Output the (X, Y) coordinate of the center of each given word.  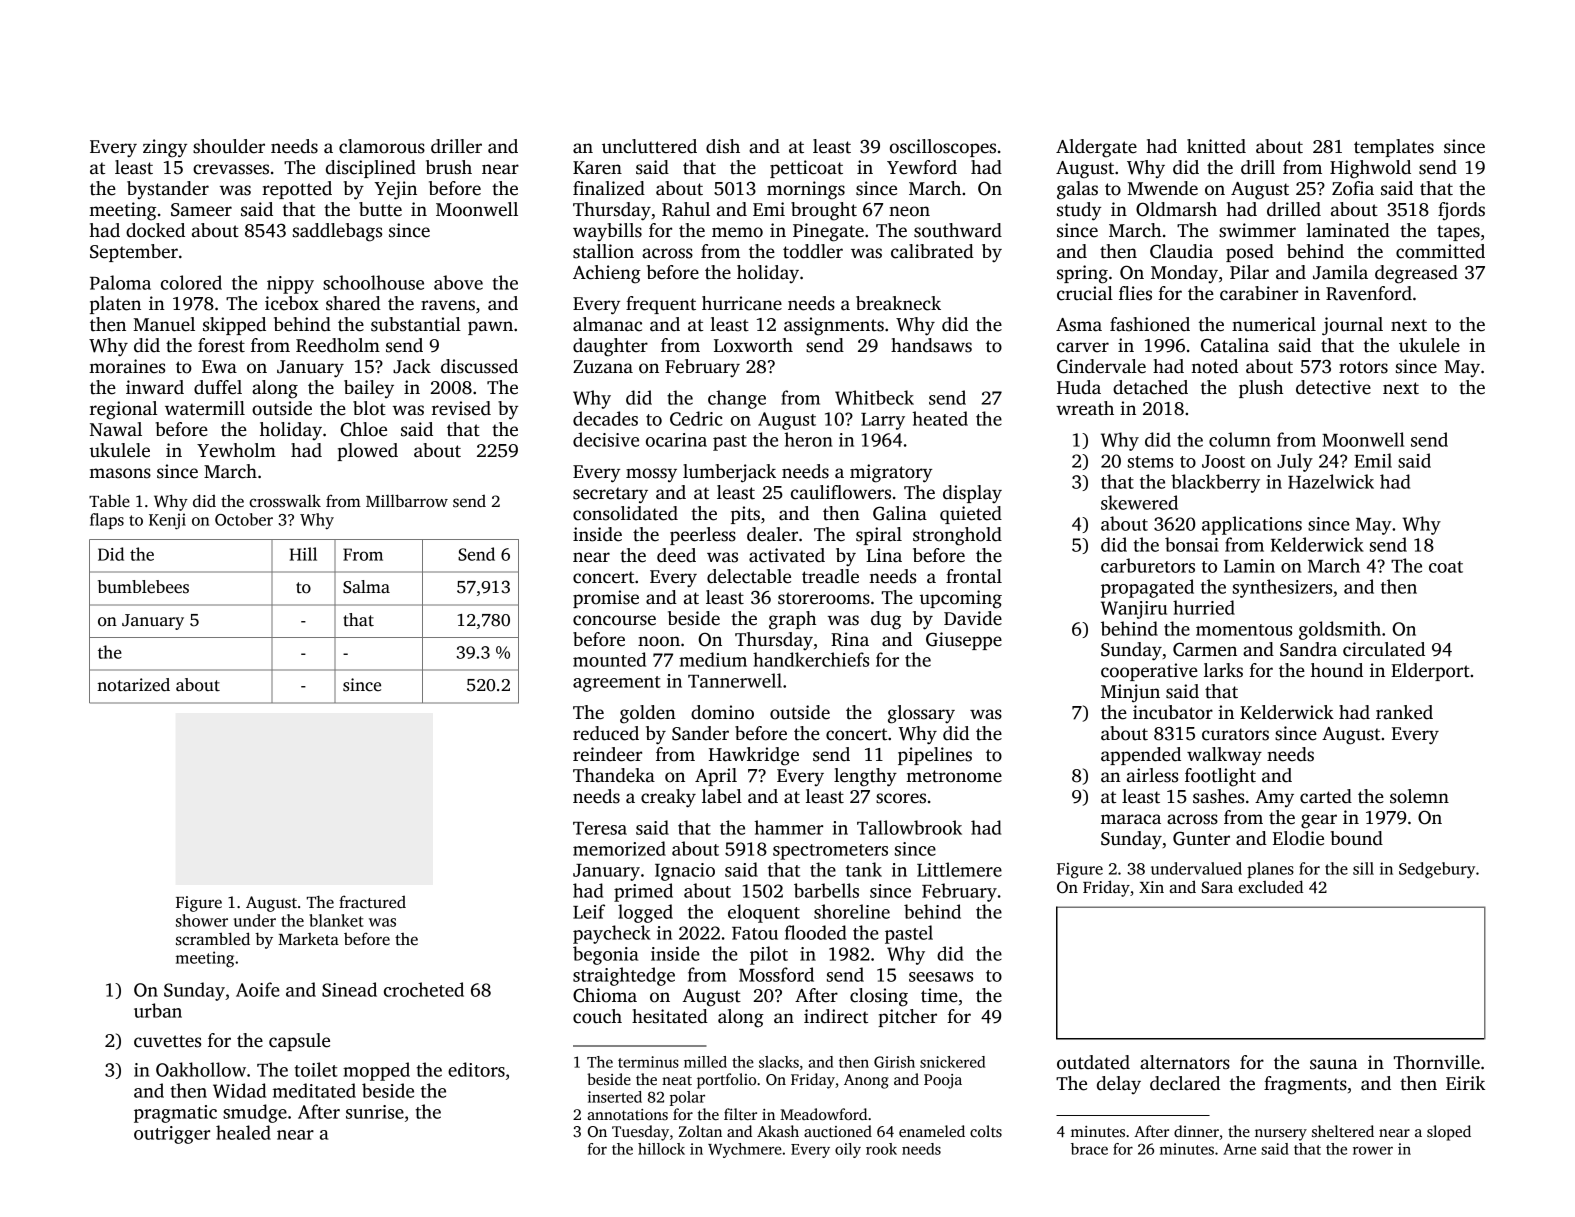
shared (353, 303)
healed (243, 1132)
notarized (133, 685)
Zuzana (603, 367)
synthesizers (1282, 588)
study (1079, 211)
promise (606, 599)
